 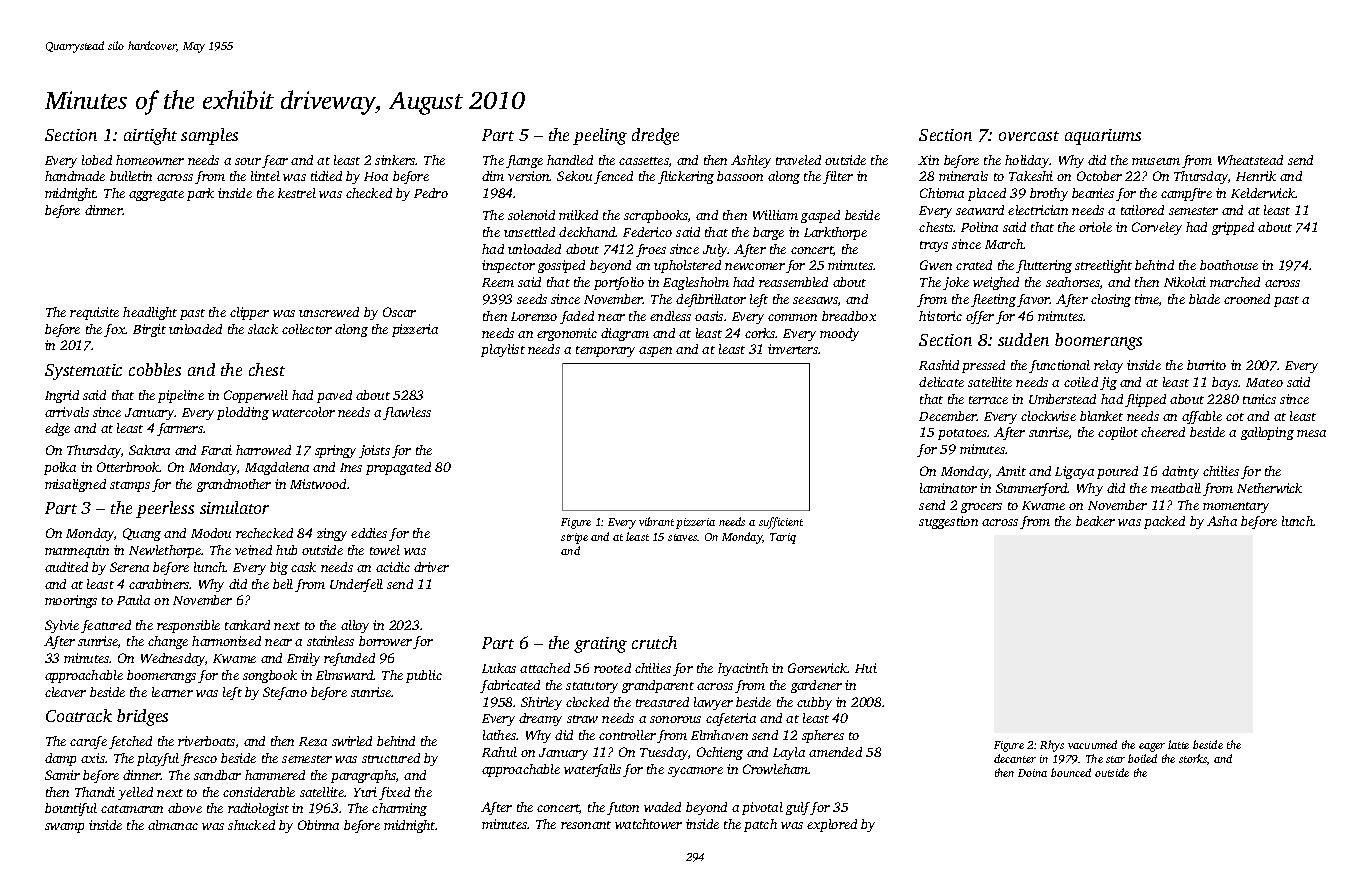 I want to click on lobed, so click(x=97, y=160).
